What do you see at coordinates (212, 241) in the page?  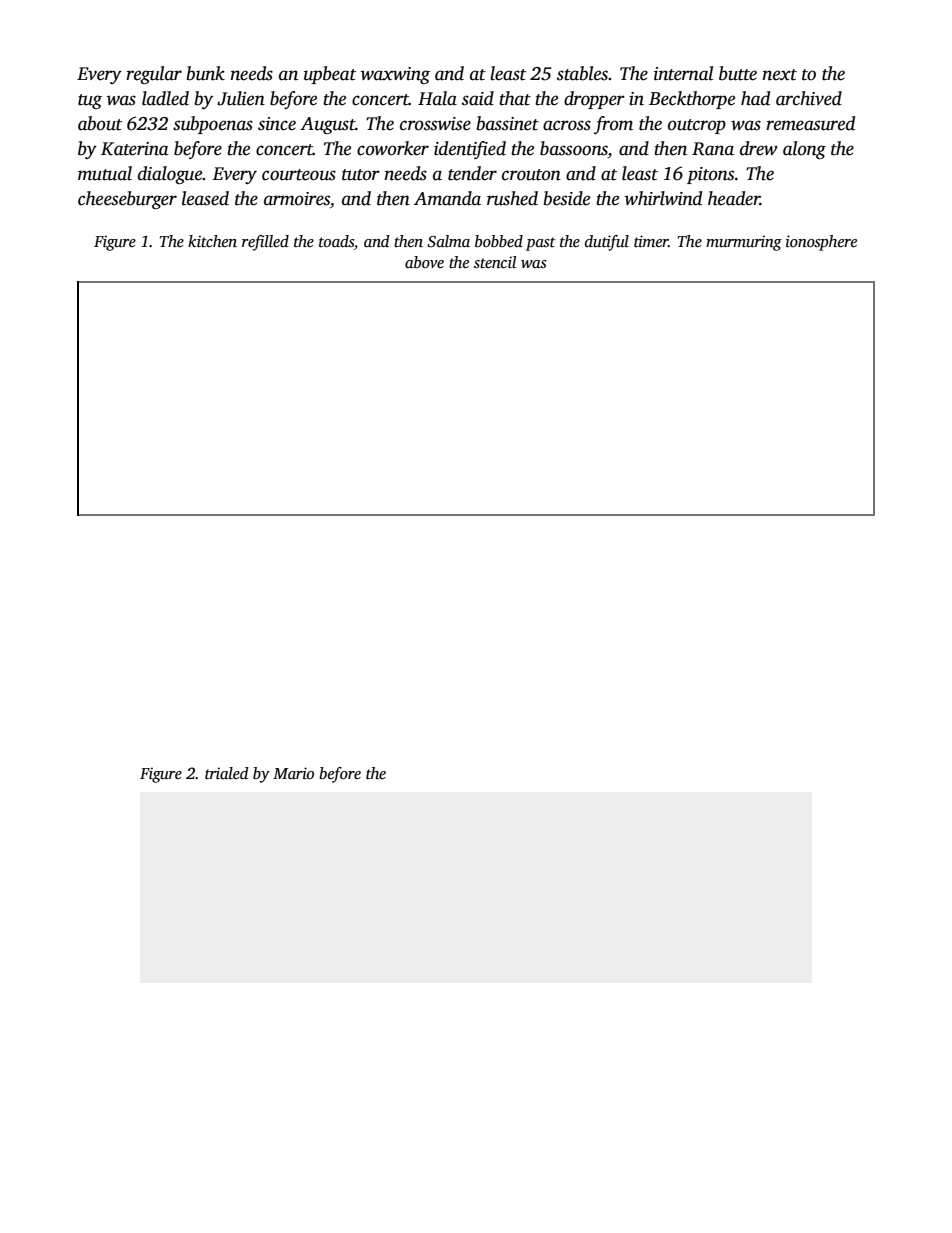 I see `kitchen` at bounding box center [212, 241].
